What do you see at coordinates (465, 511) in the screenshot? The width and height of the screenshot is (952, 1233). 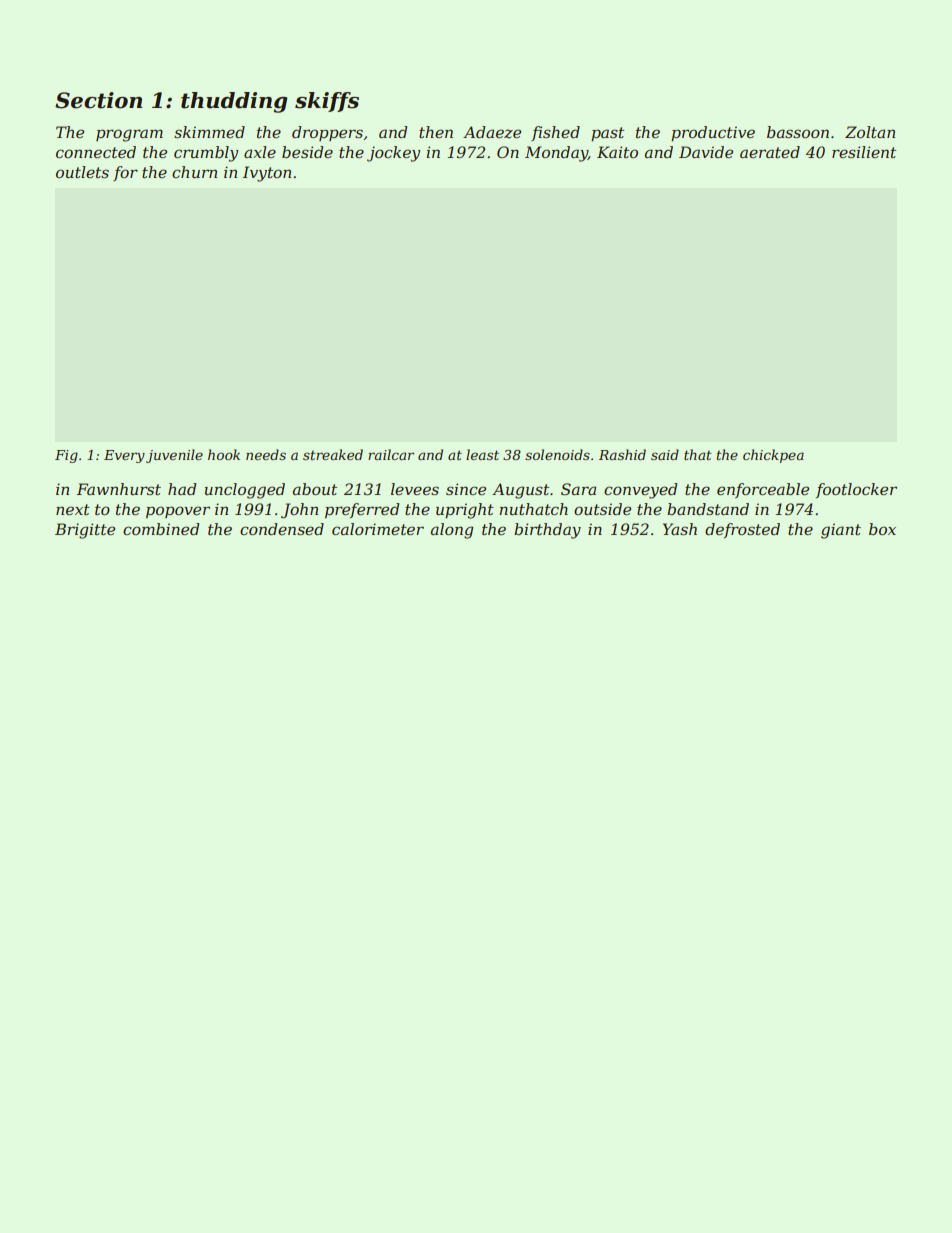 I see `upright` at bounding box center [465, 511].
